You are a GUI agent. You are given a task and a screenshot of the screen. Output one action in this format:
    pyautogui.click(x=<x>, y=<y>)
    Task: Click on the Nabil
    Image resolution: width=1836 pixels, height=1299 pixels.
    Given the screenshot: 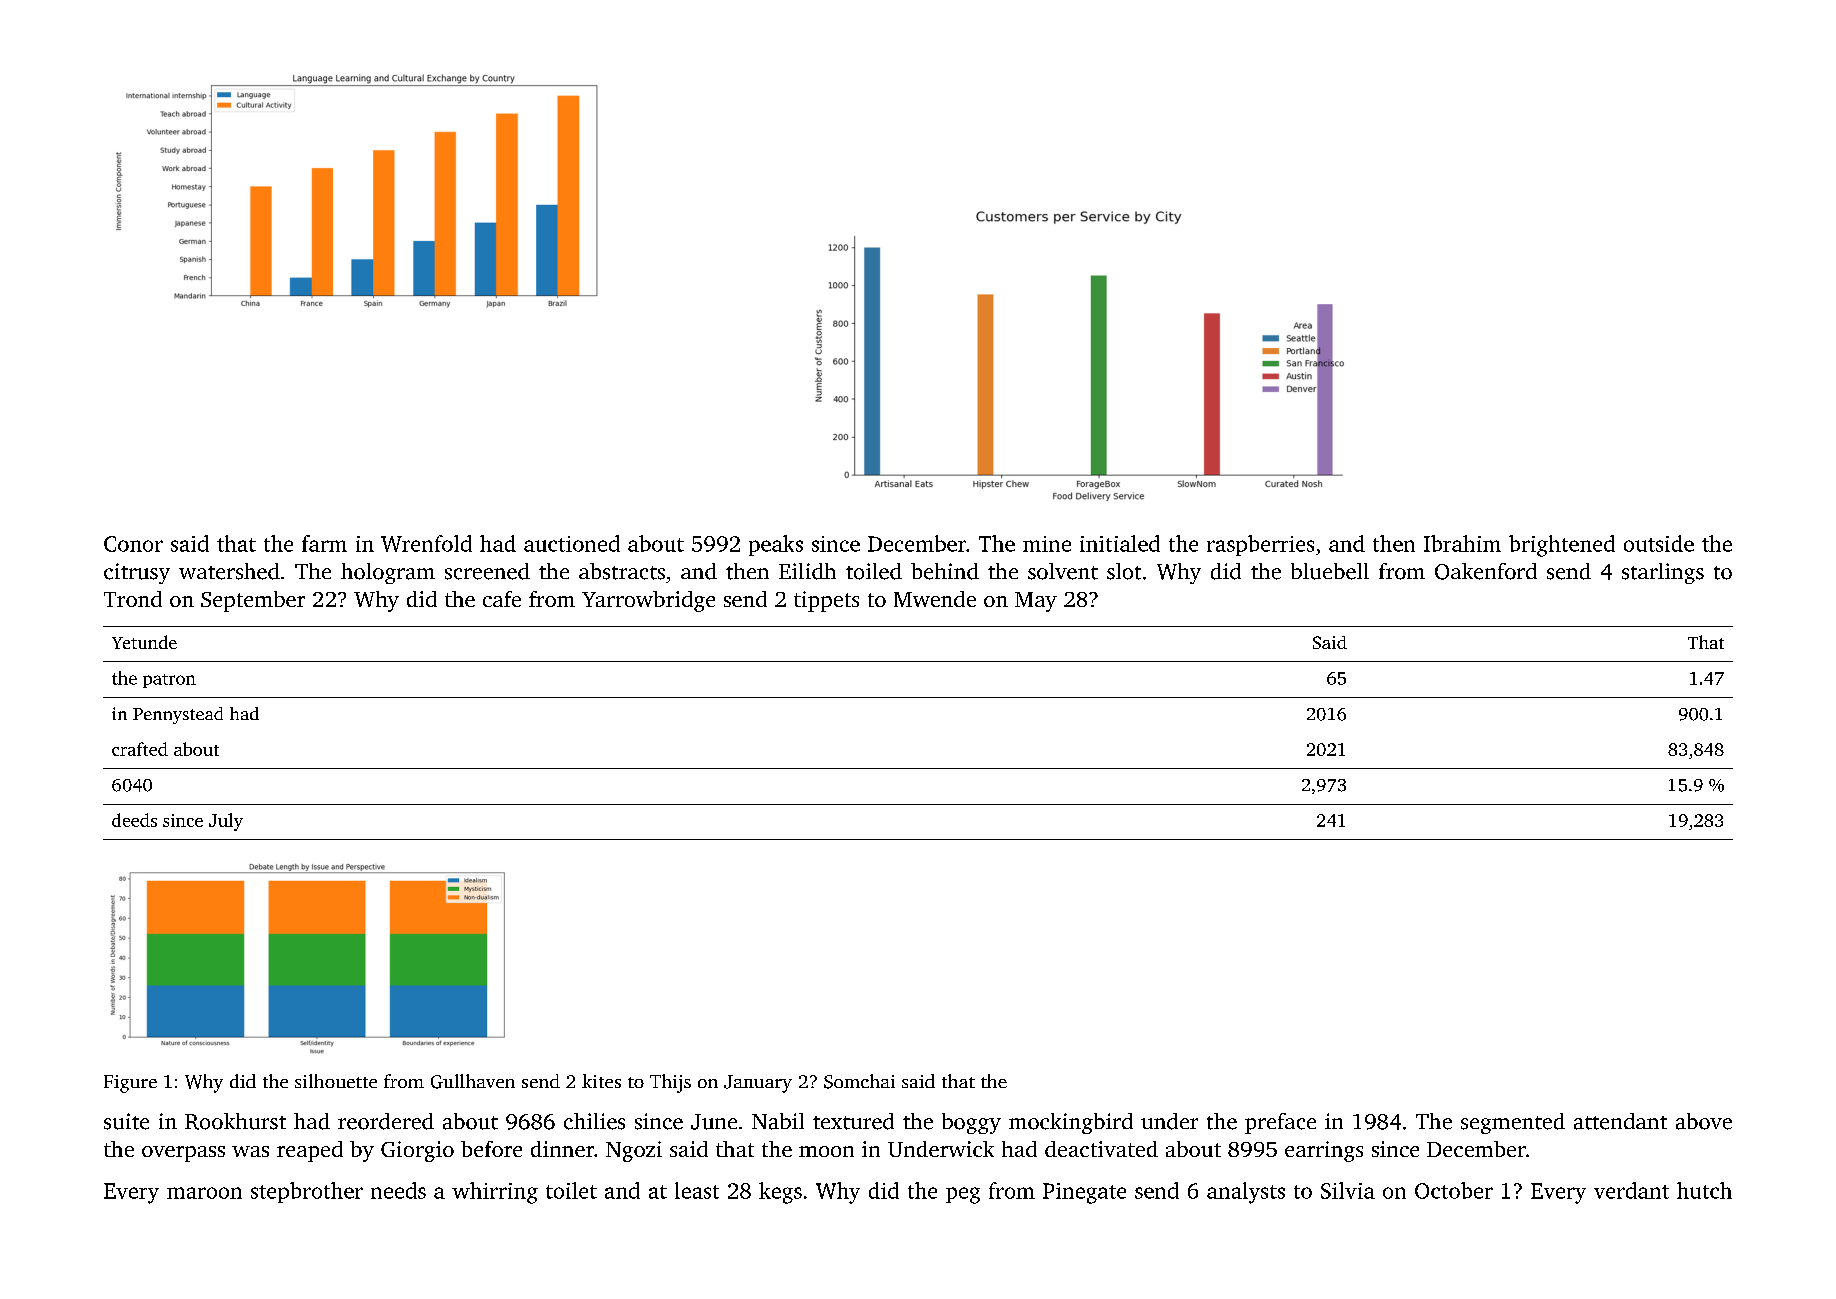 What is the action you would take?
    pyautogui.click(x=778, y=1121)
